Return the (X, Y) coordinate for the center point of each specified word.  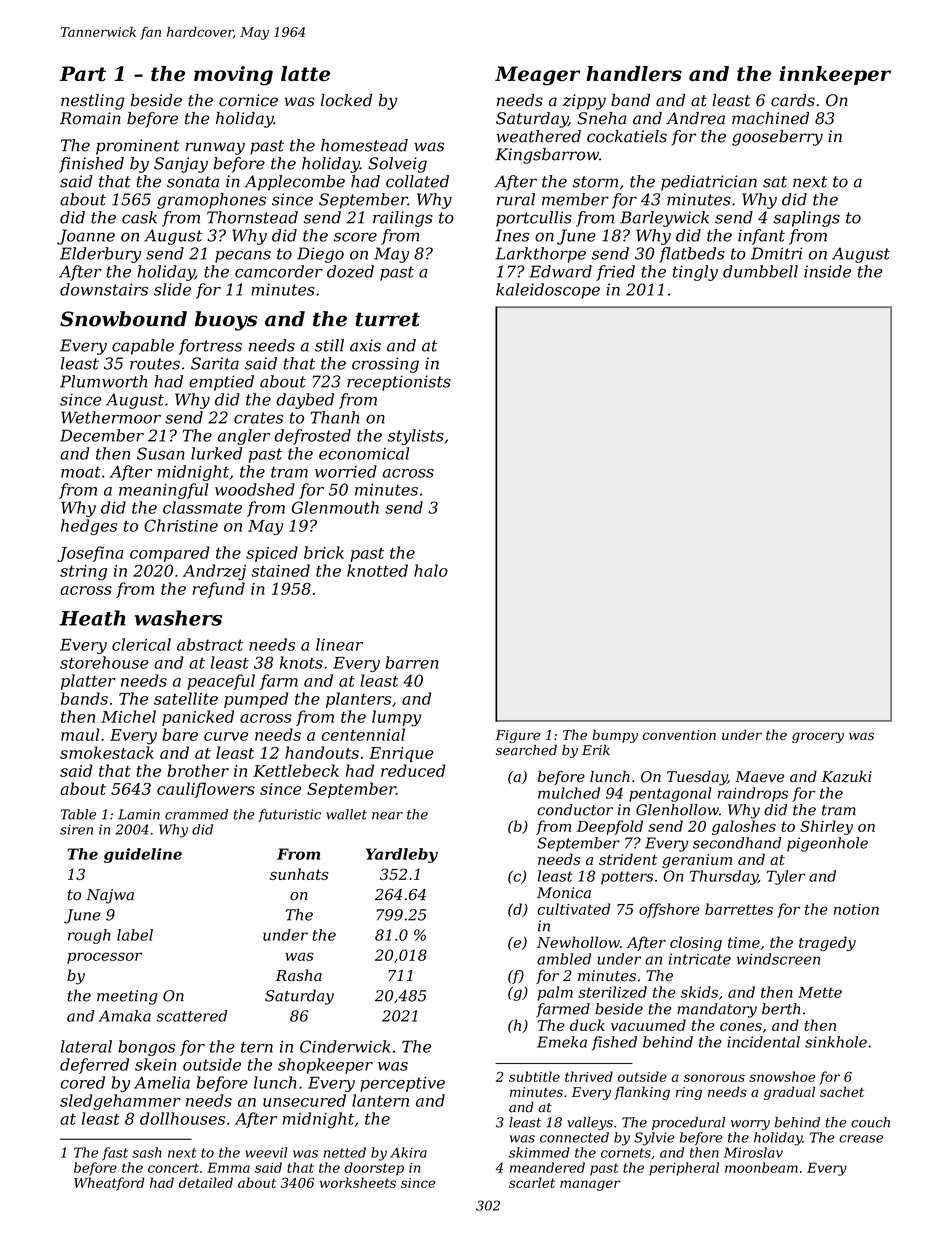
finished (91, 165)
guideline (143, 855)
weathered (539, 136)
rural (516, 199)
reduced (413, 770)
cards (793, 100)
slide (172, 289)
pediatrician (709, 183)
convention (679, 735)
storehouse (104, 662)
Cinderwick (345, 1046)
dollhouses (182, 1118)
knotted (377, 570)
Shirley (826, 827)
